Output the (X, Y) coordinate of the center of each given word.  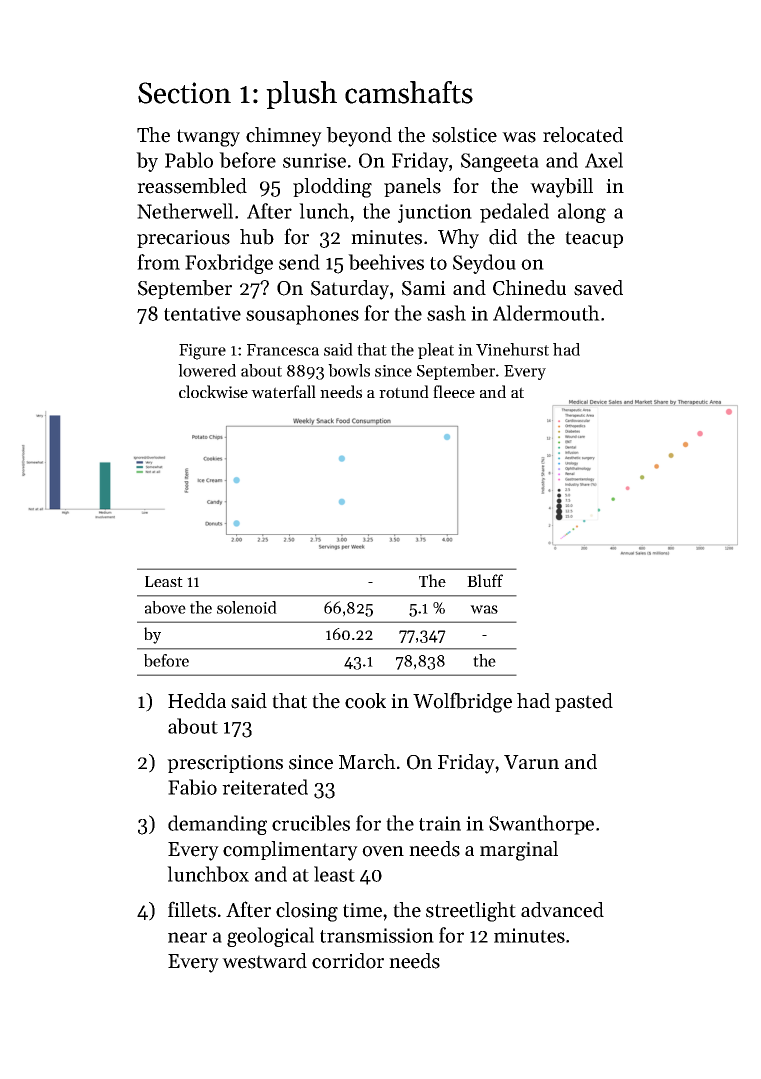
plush (301, 95)
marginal (519, 851)
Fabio (192, 787)
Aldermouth (546, 313)
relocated (583, 135)
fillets (192, 909)
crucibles (311, 823)
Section (184, 93)
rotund (404, 391)
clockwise (213, 391)
